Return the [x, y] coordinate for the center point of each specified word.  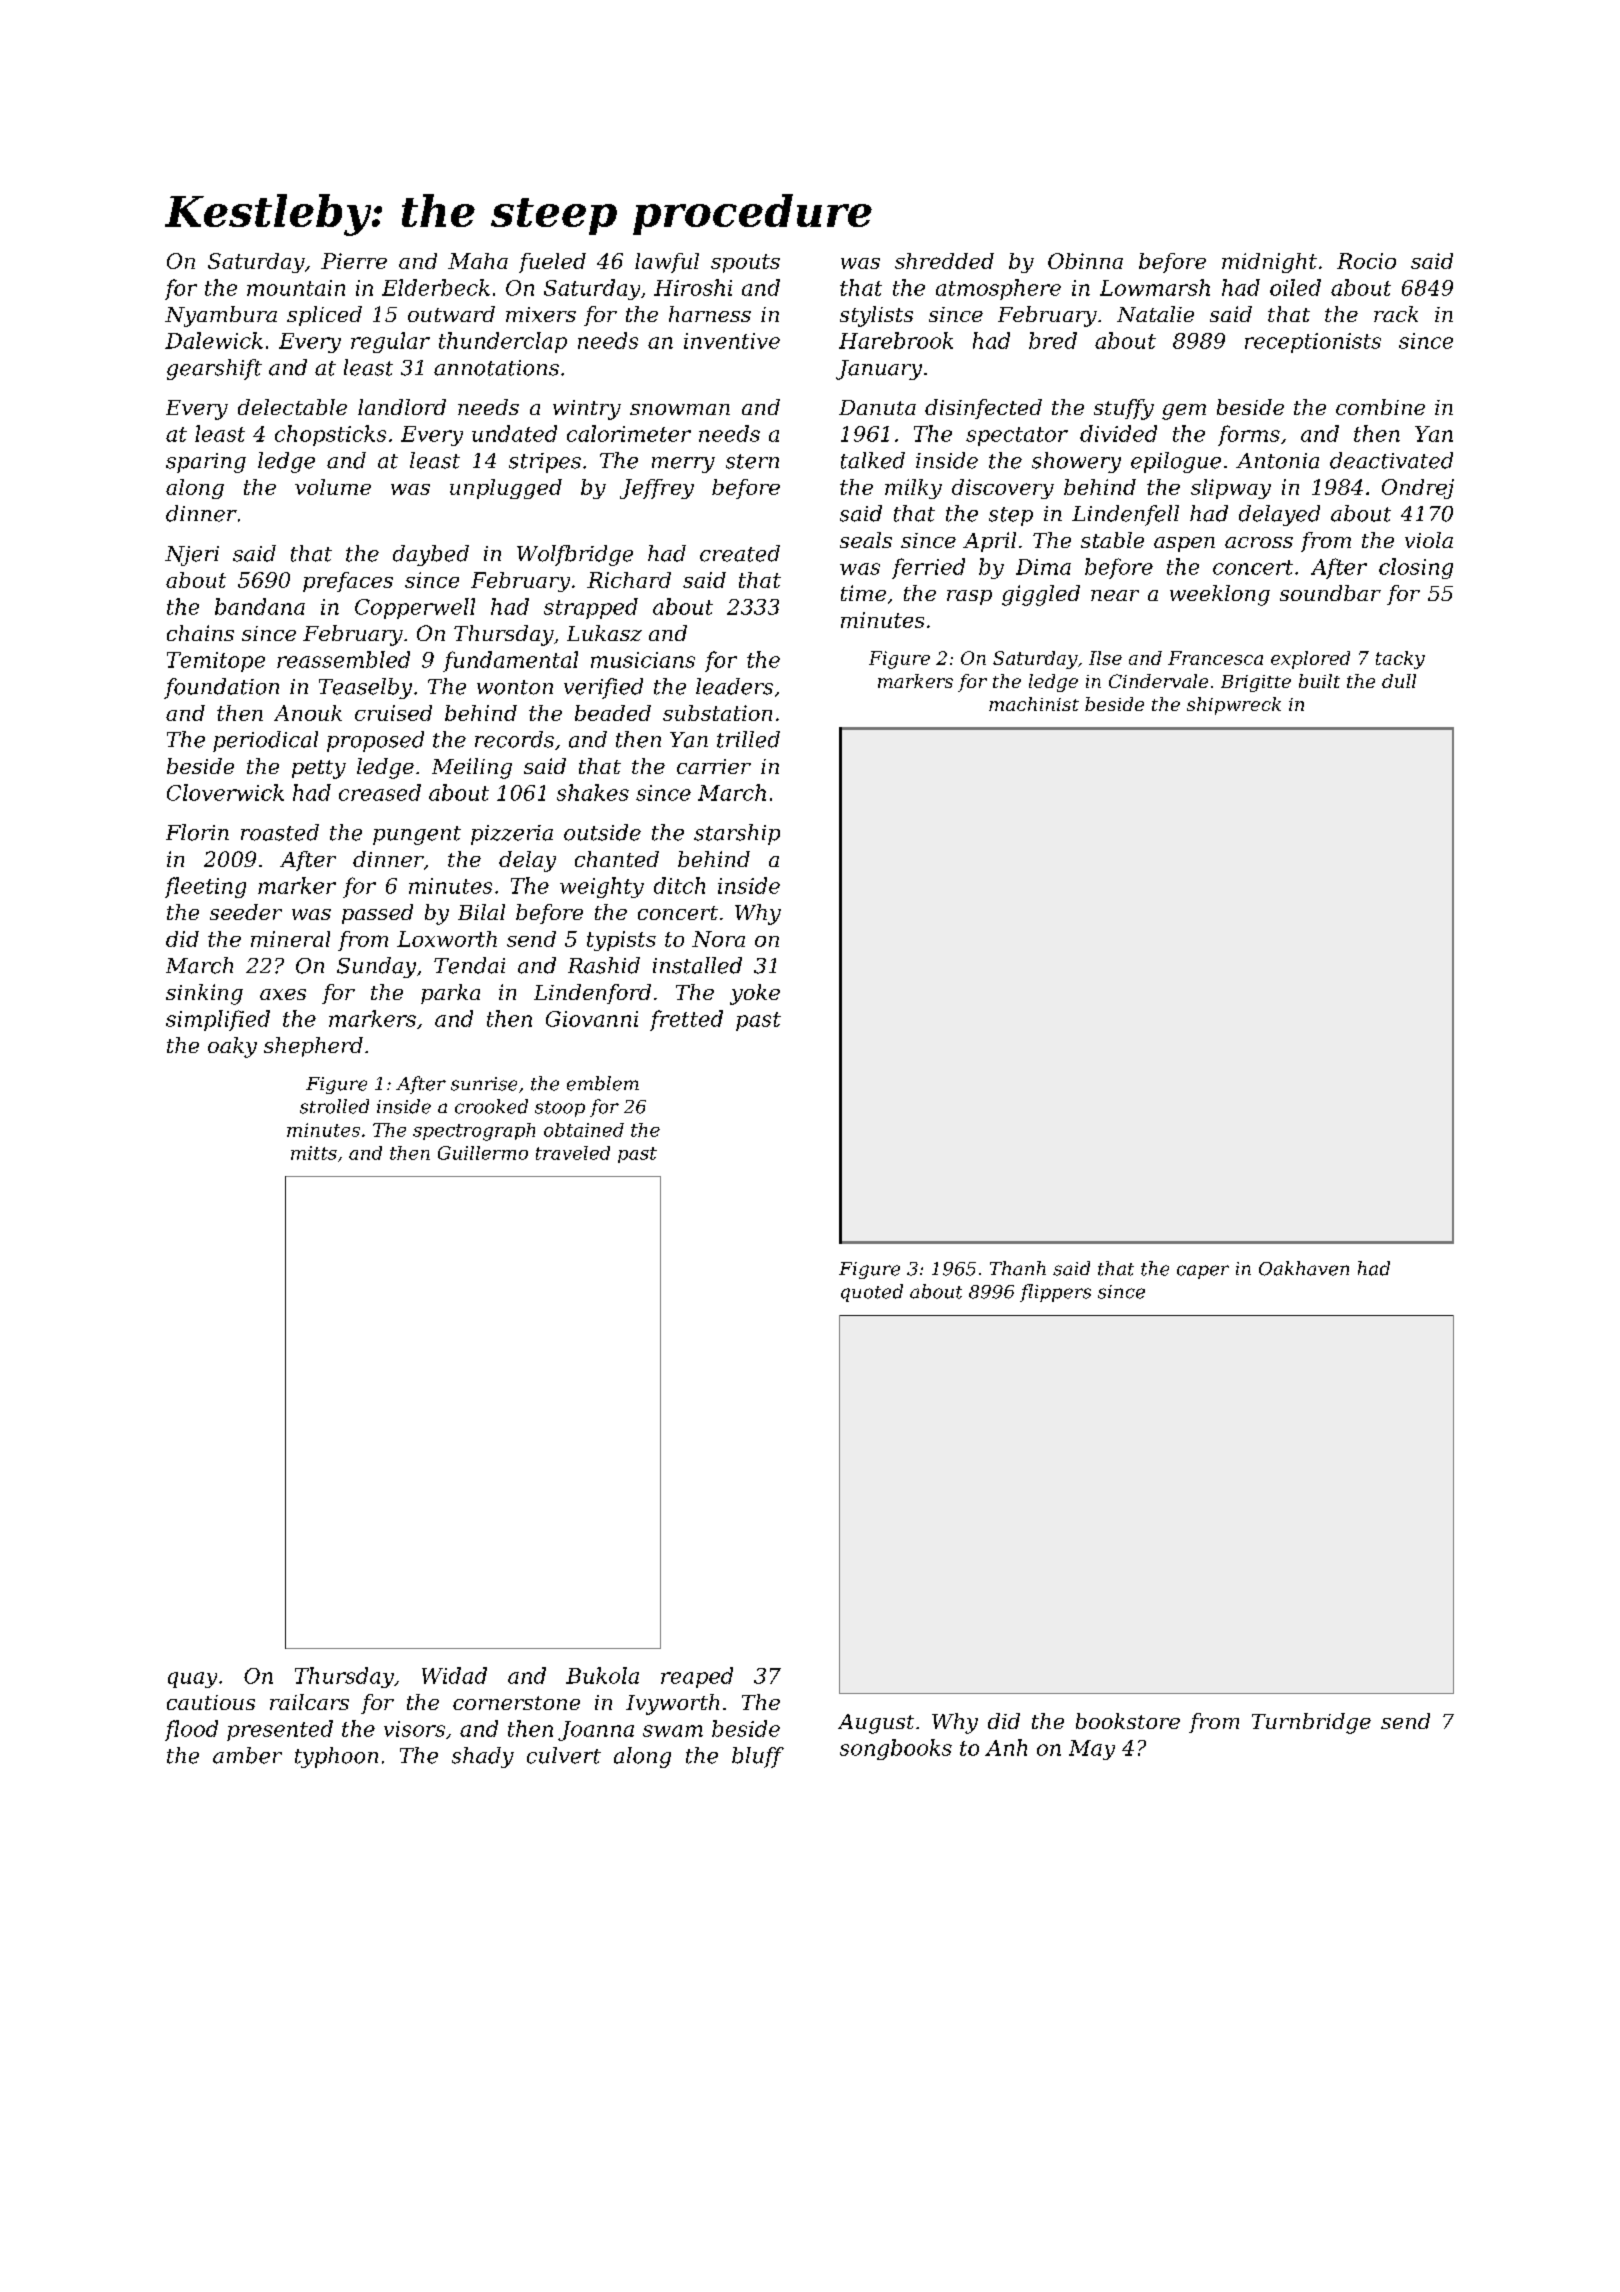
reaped [697, 1677]
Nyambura [221, 316]
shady [483, 1757]
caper [1203, 1272]
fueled [552, 263]
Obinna [1085, 261]
